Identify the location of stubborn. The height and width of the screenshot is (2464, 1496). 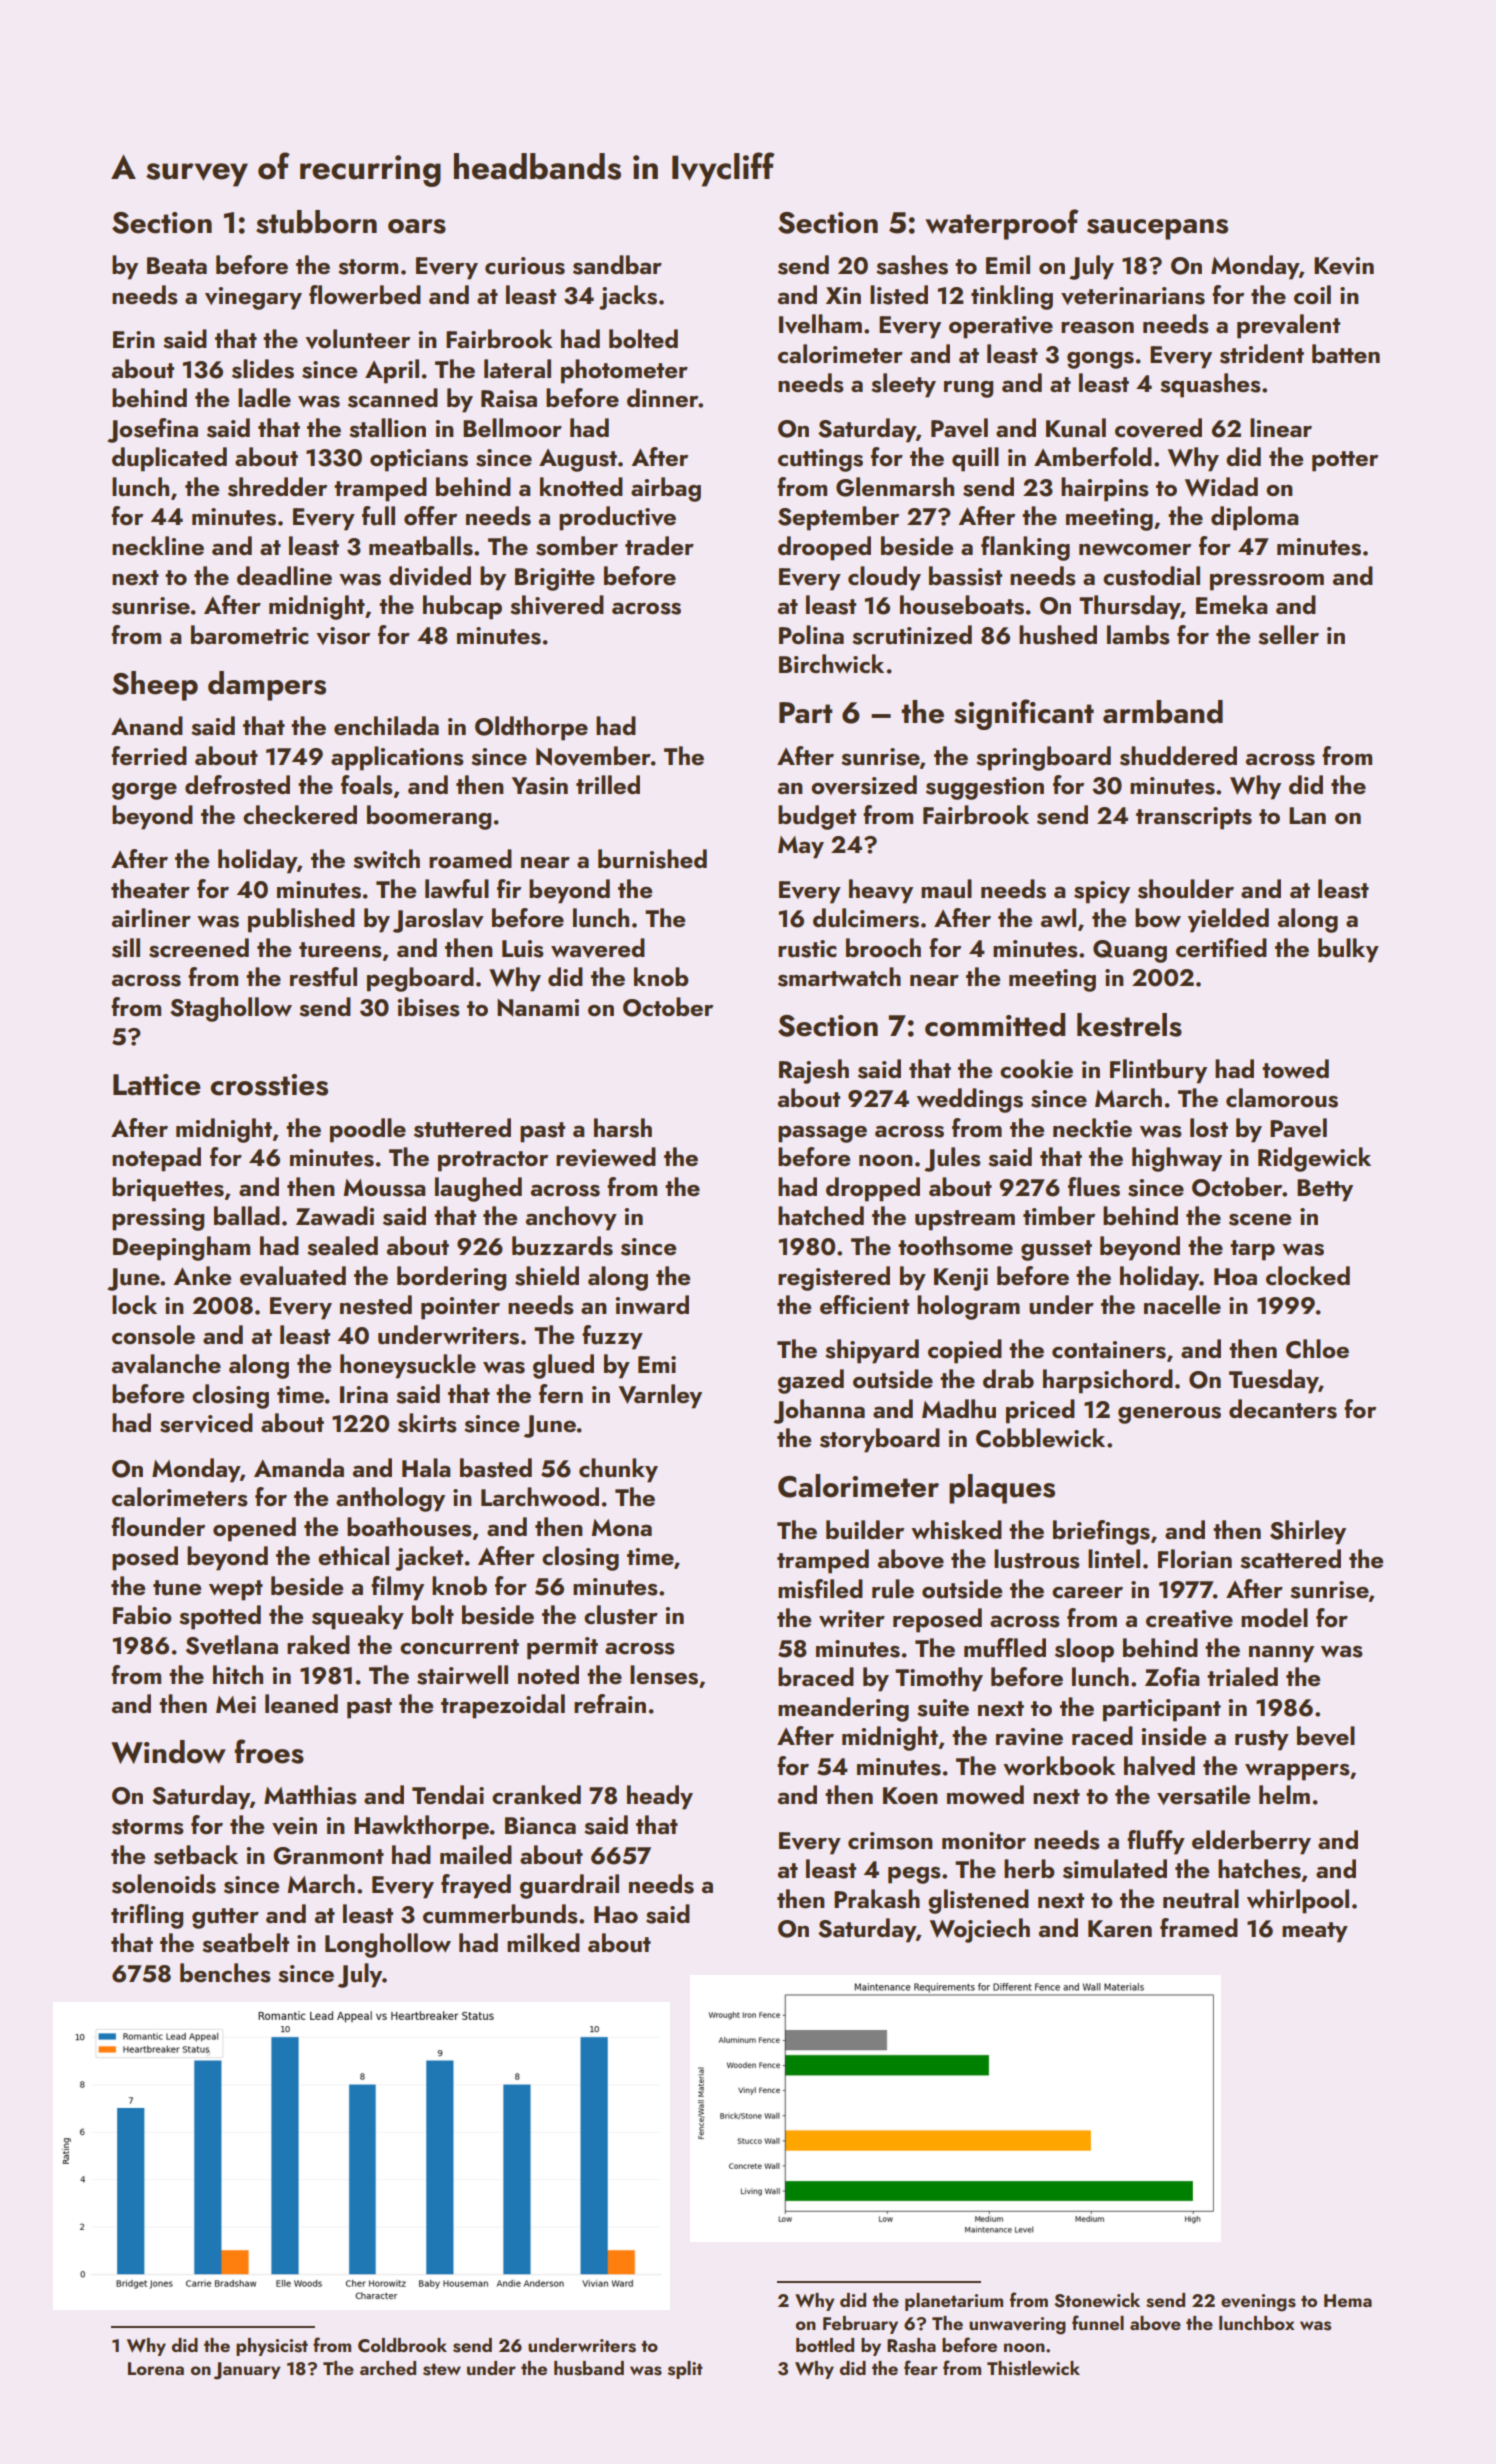
(316, 222).
